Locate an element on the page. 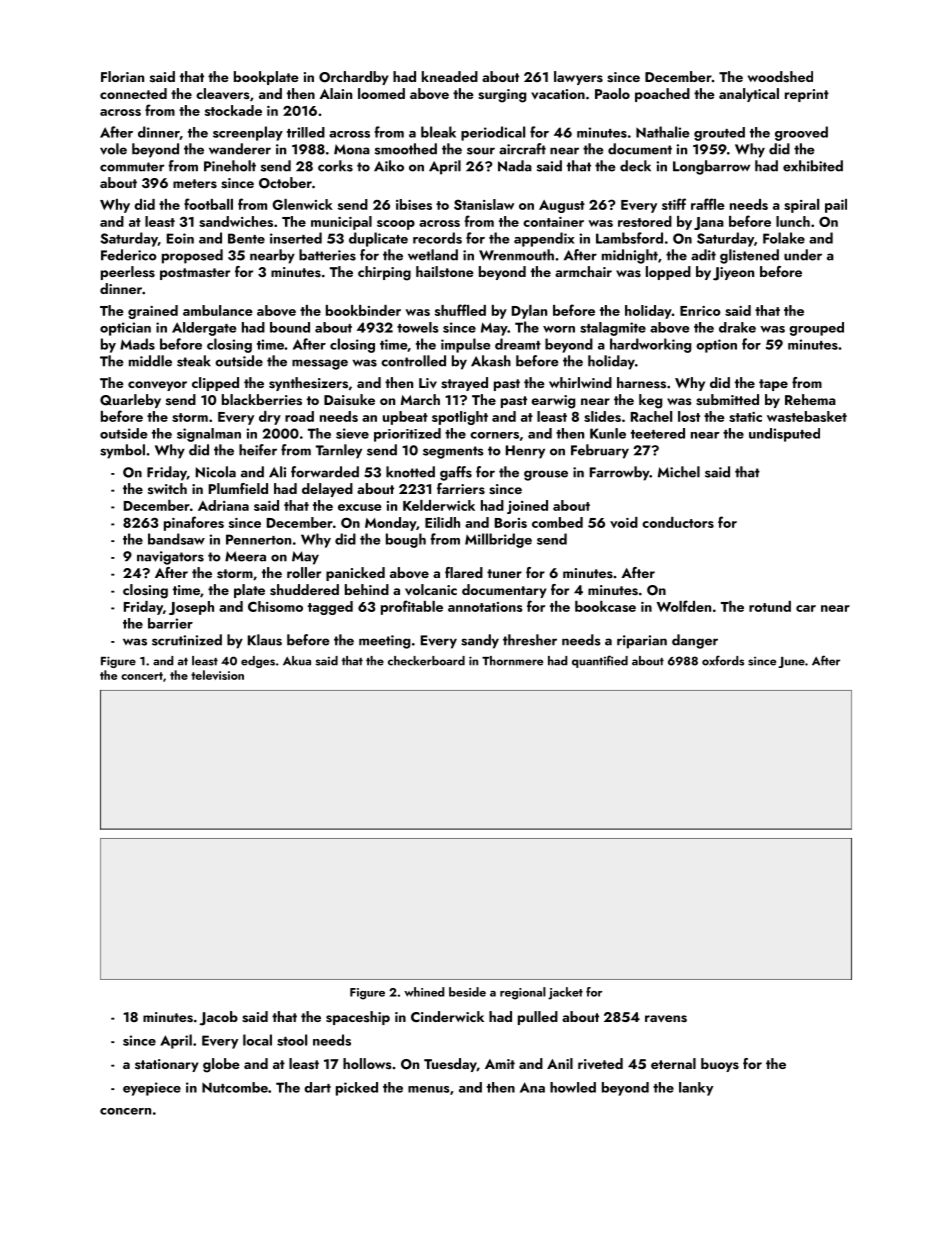 The width and height of the image is (952, 1233). car is located at coordinates (806, 608).
